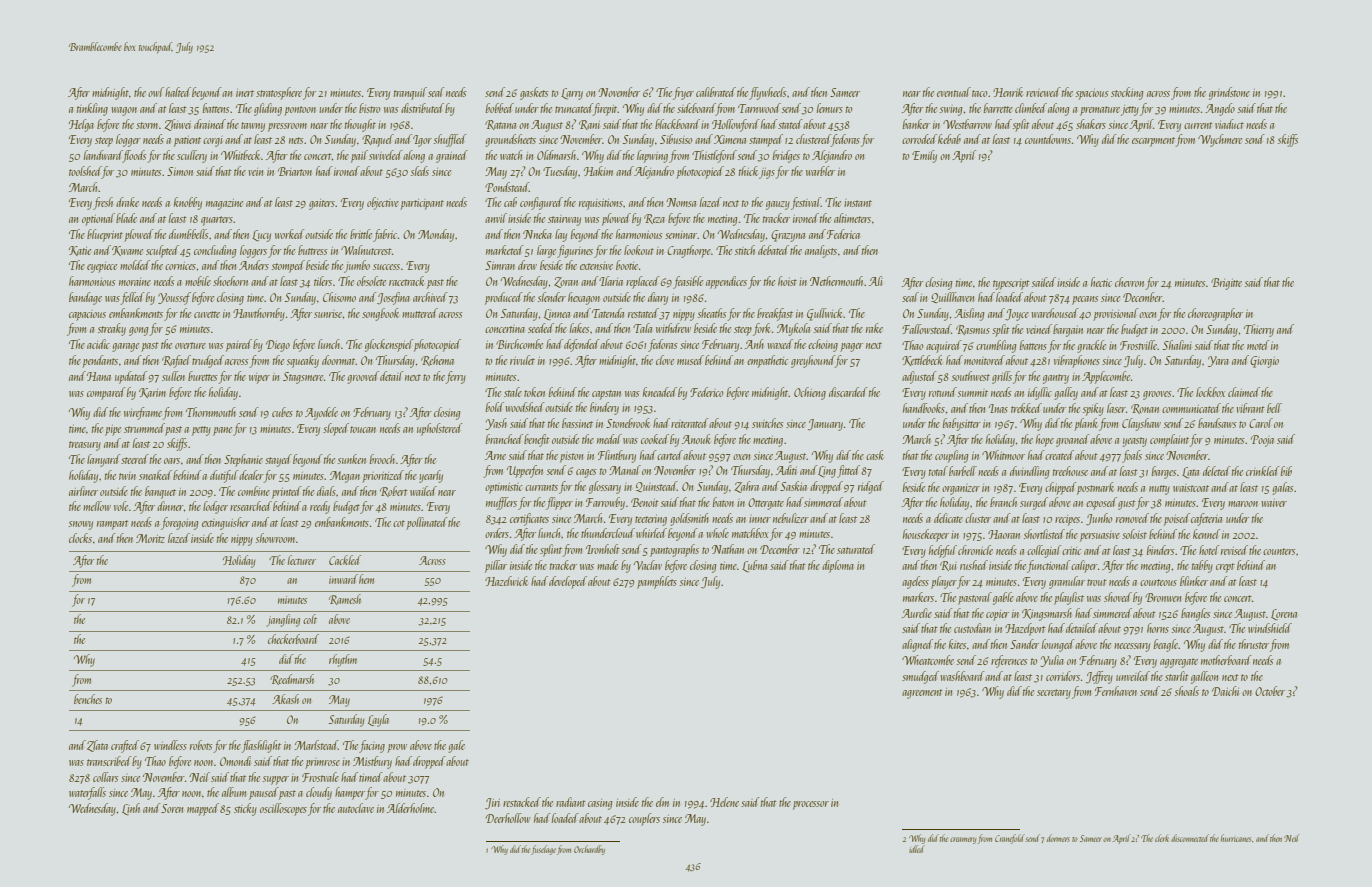 The image size is (1372, 887). Describe the element at coordinates (143, 413) in the image. I see `wireframe` at that location.
